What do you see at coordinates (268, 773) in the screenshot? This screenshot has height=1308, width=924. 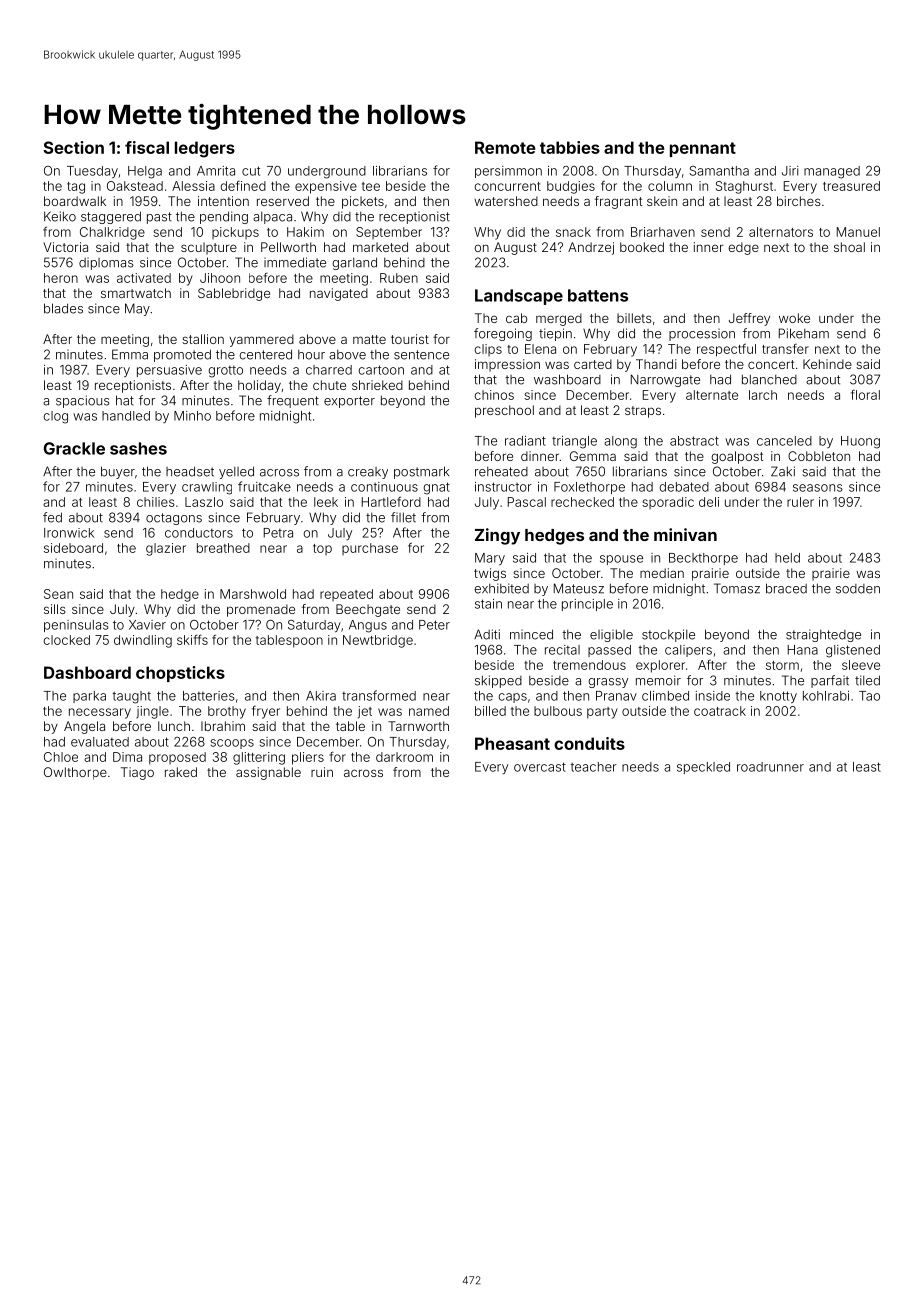 I see `assignable` at bounding box center [268, 773].
